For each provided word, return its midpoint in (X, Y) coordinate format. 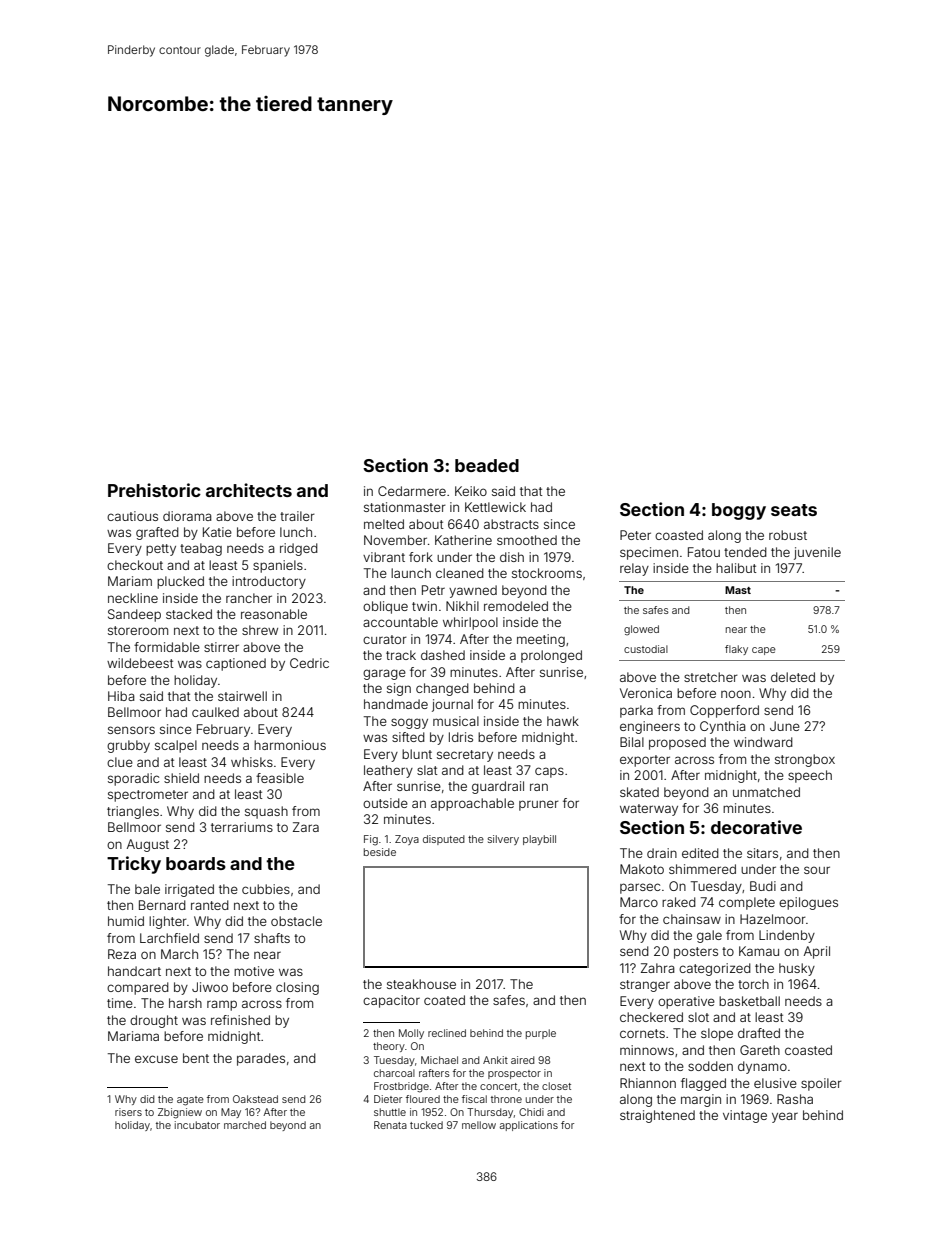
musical (456, 721)
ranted (210, 905)
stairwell (242, 696)
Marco (639, 902)
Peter (635, 535)
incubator (197, 1125)
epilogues (808, 903)
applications (529, 1126)
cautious (132, 516)
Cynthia (723, 727)
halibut (736, 568)
